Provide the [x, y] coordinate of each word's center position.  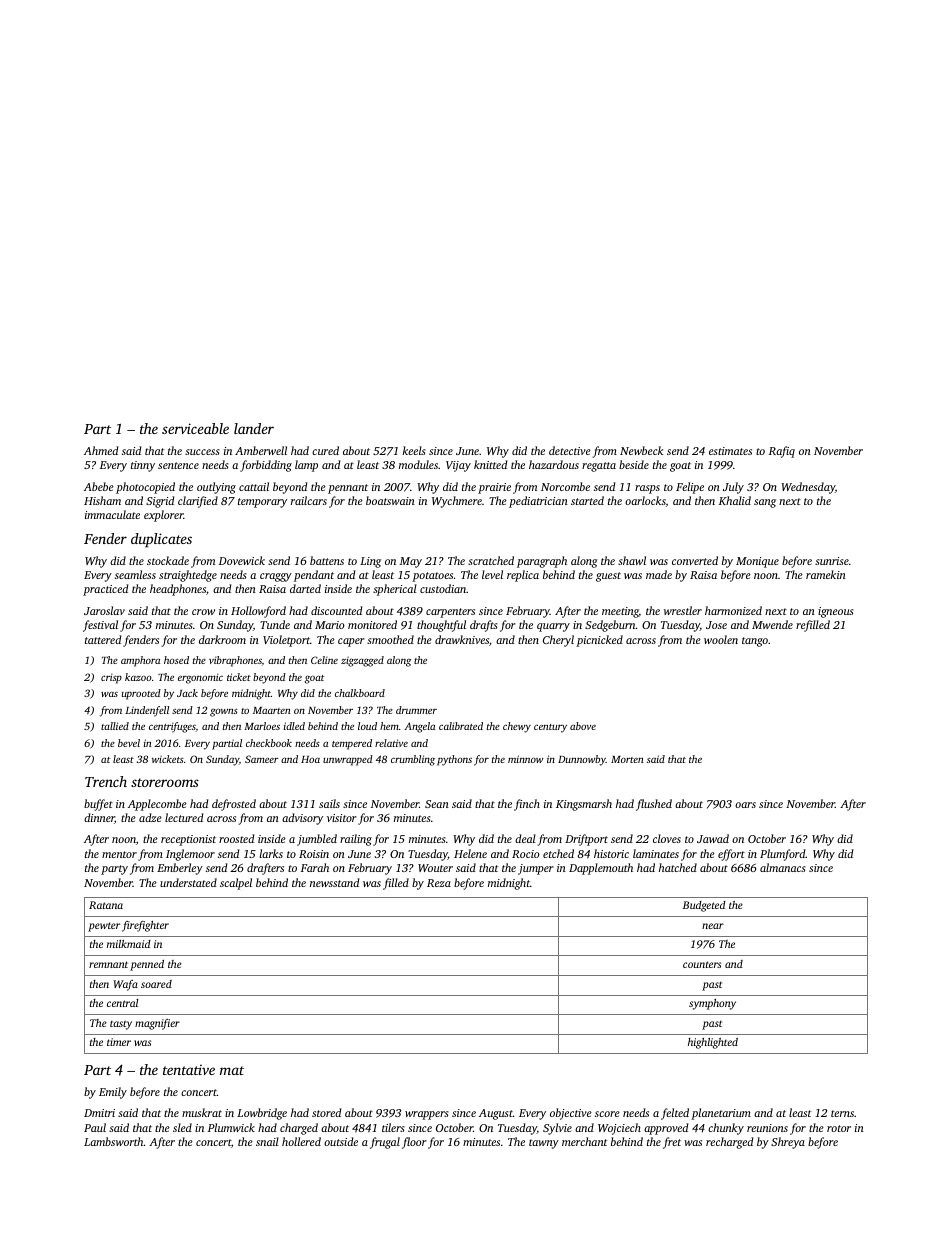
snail [267, 1141]
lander [254, 428]
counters [702, 964]
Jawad [713, 838]
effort [731, 855]
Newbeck [641, 450]
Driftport [586, 840]
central [122, 1003]
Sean [437, 804]
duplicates [161, 540]
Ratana [106, 905]
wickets [168, 759]
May [411, 562]
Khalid [735, 500]
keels [414, 450]
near [713, 926]
